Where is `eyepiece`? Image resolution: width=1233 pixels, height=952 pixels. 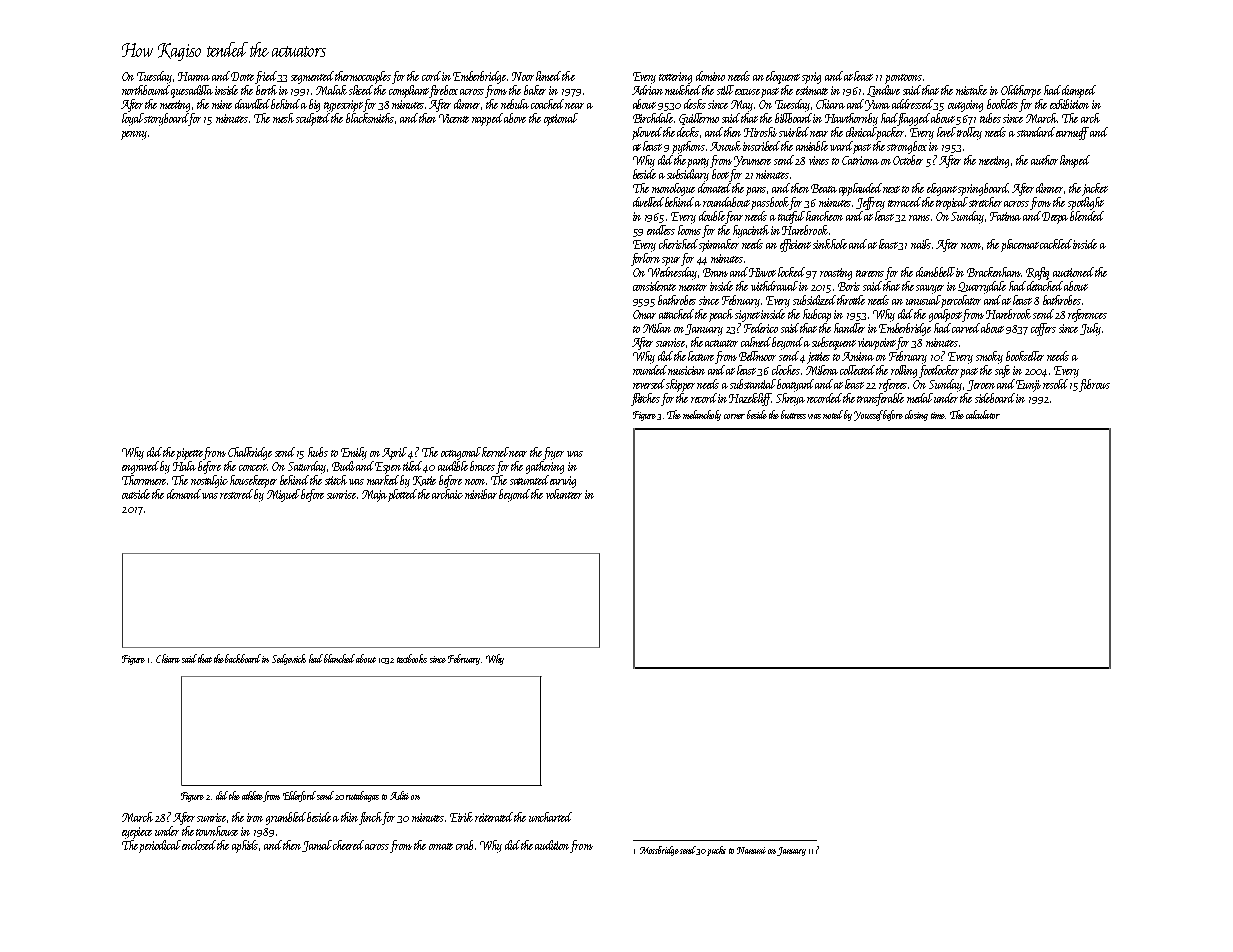 eyepiece is located at coordinates (137, 833).
